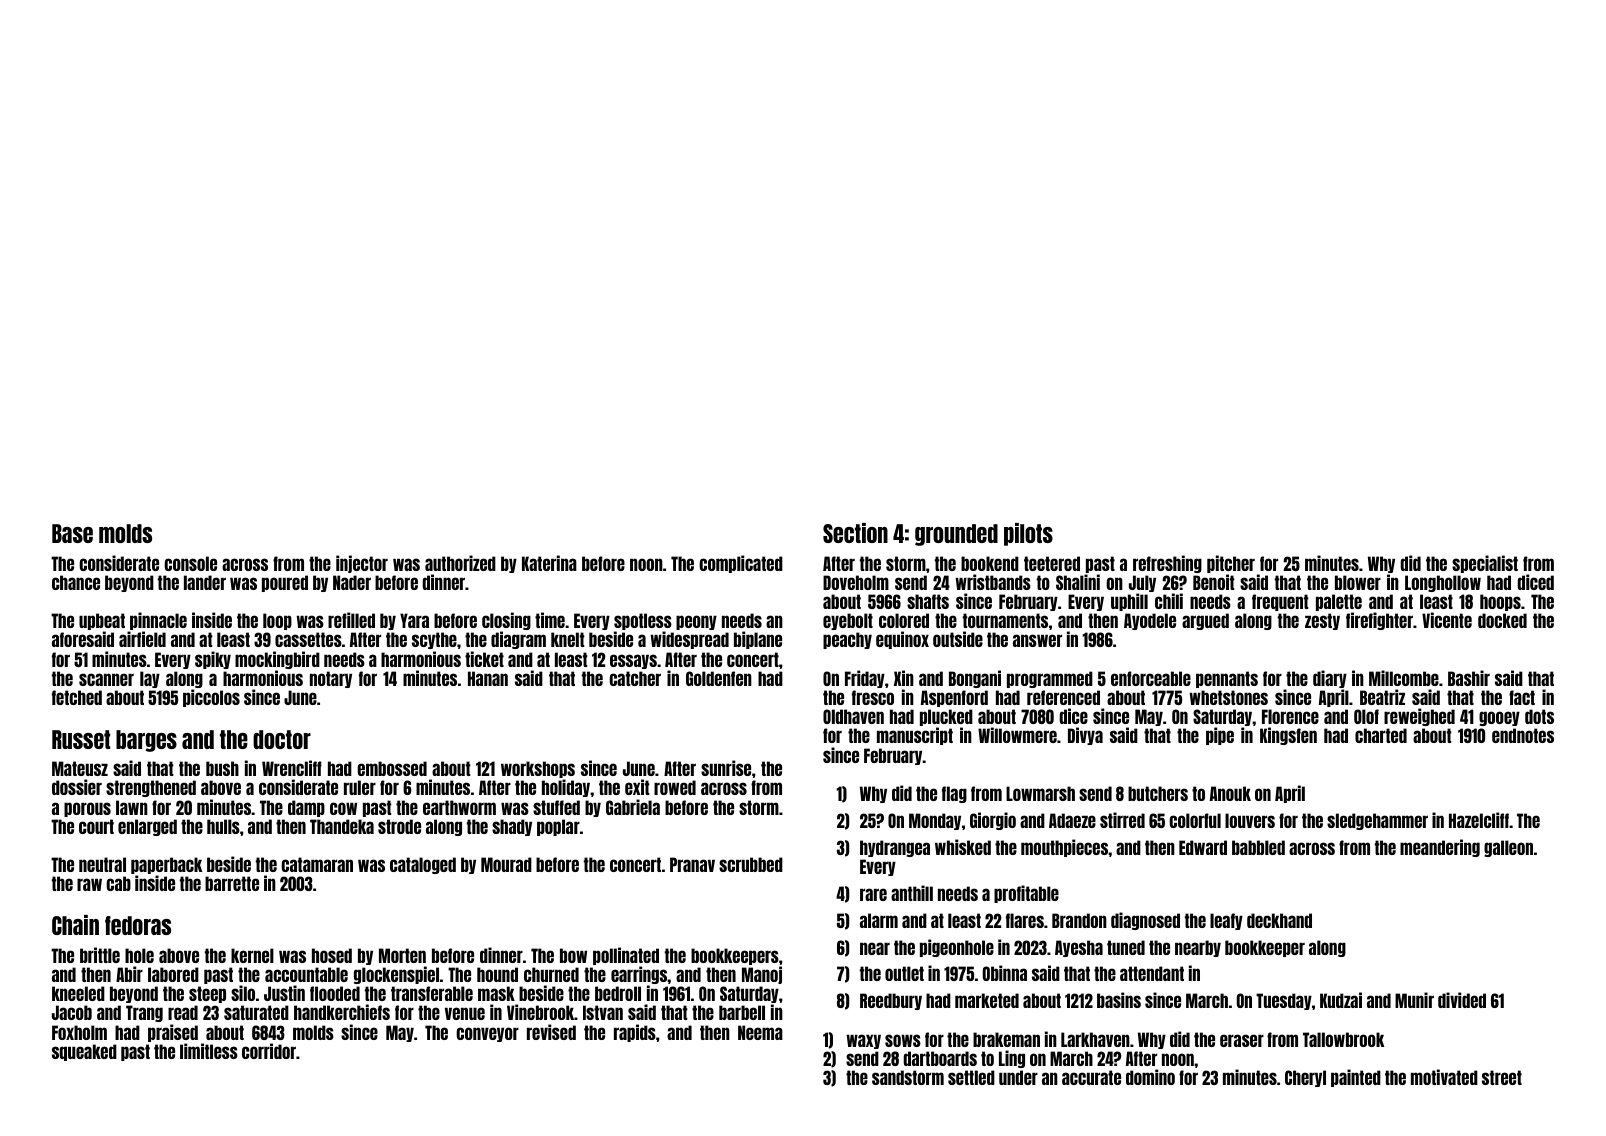  What do you see at coordinates (635, 1033) in the document?
I see `rapids` at bounding box center [635, 1033].
